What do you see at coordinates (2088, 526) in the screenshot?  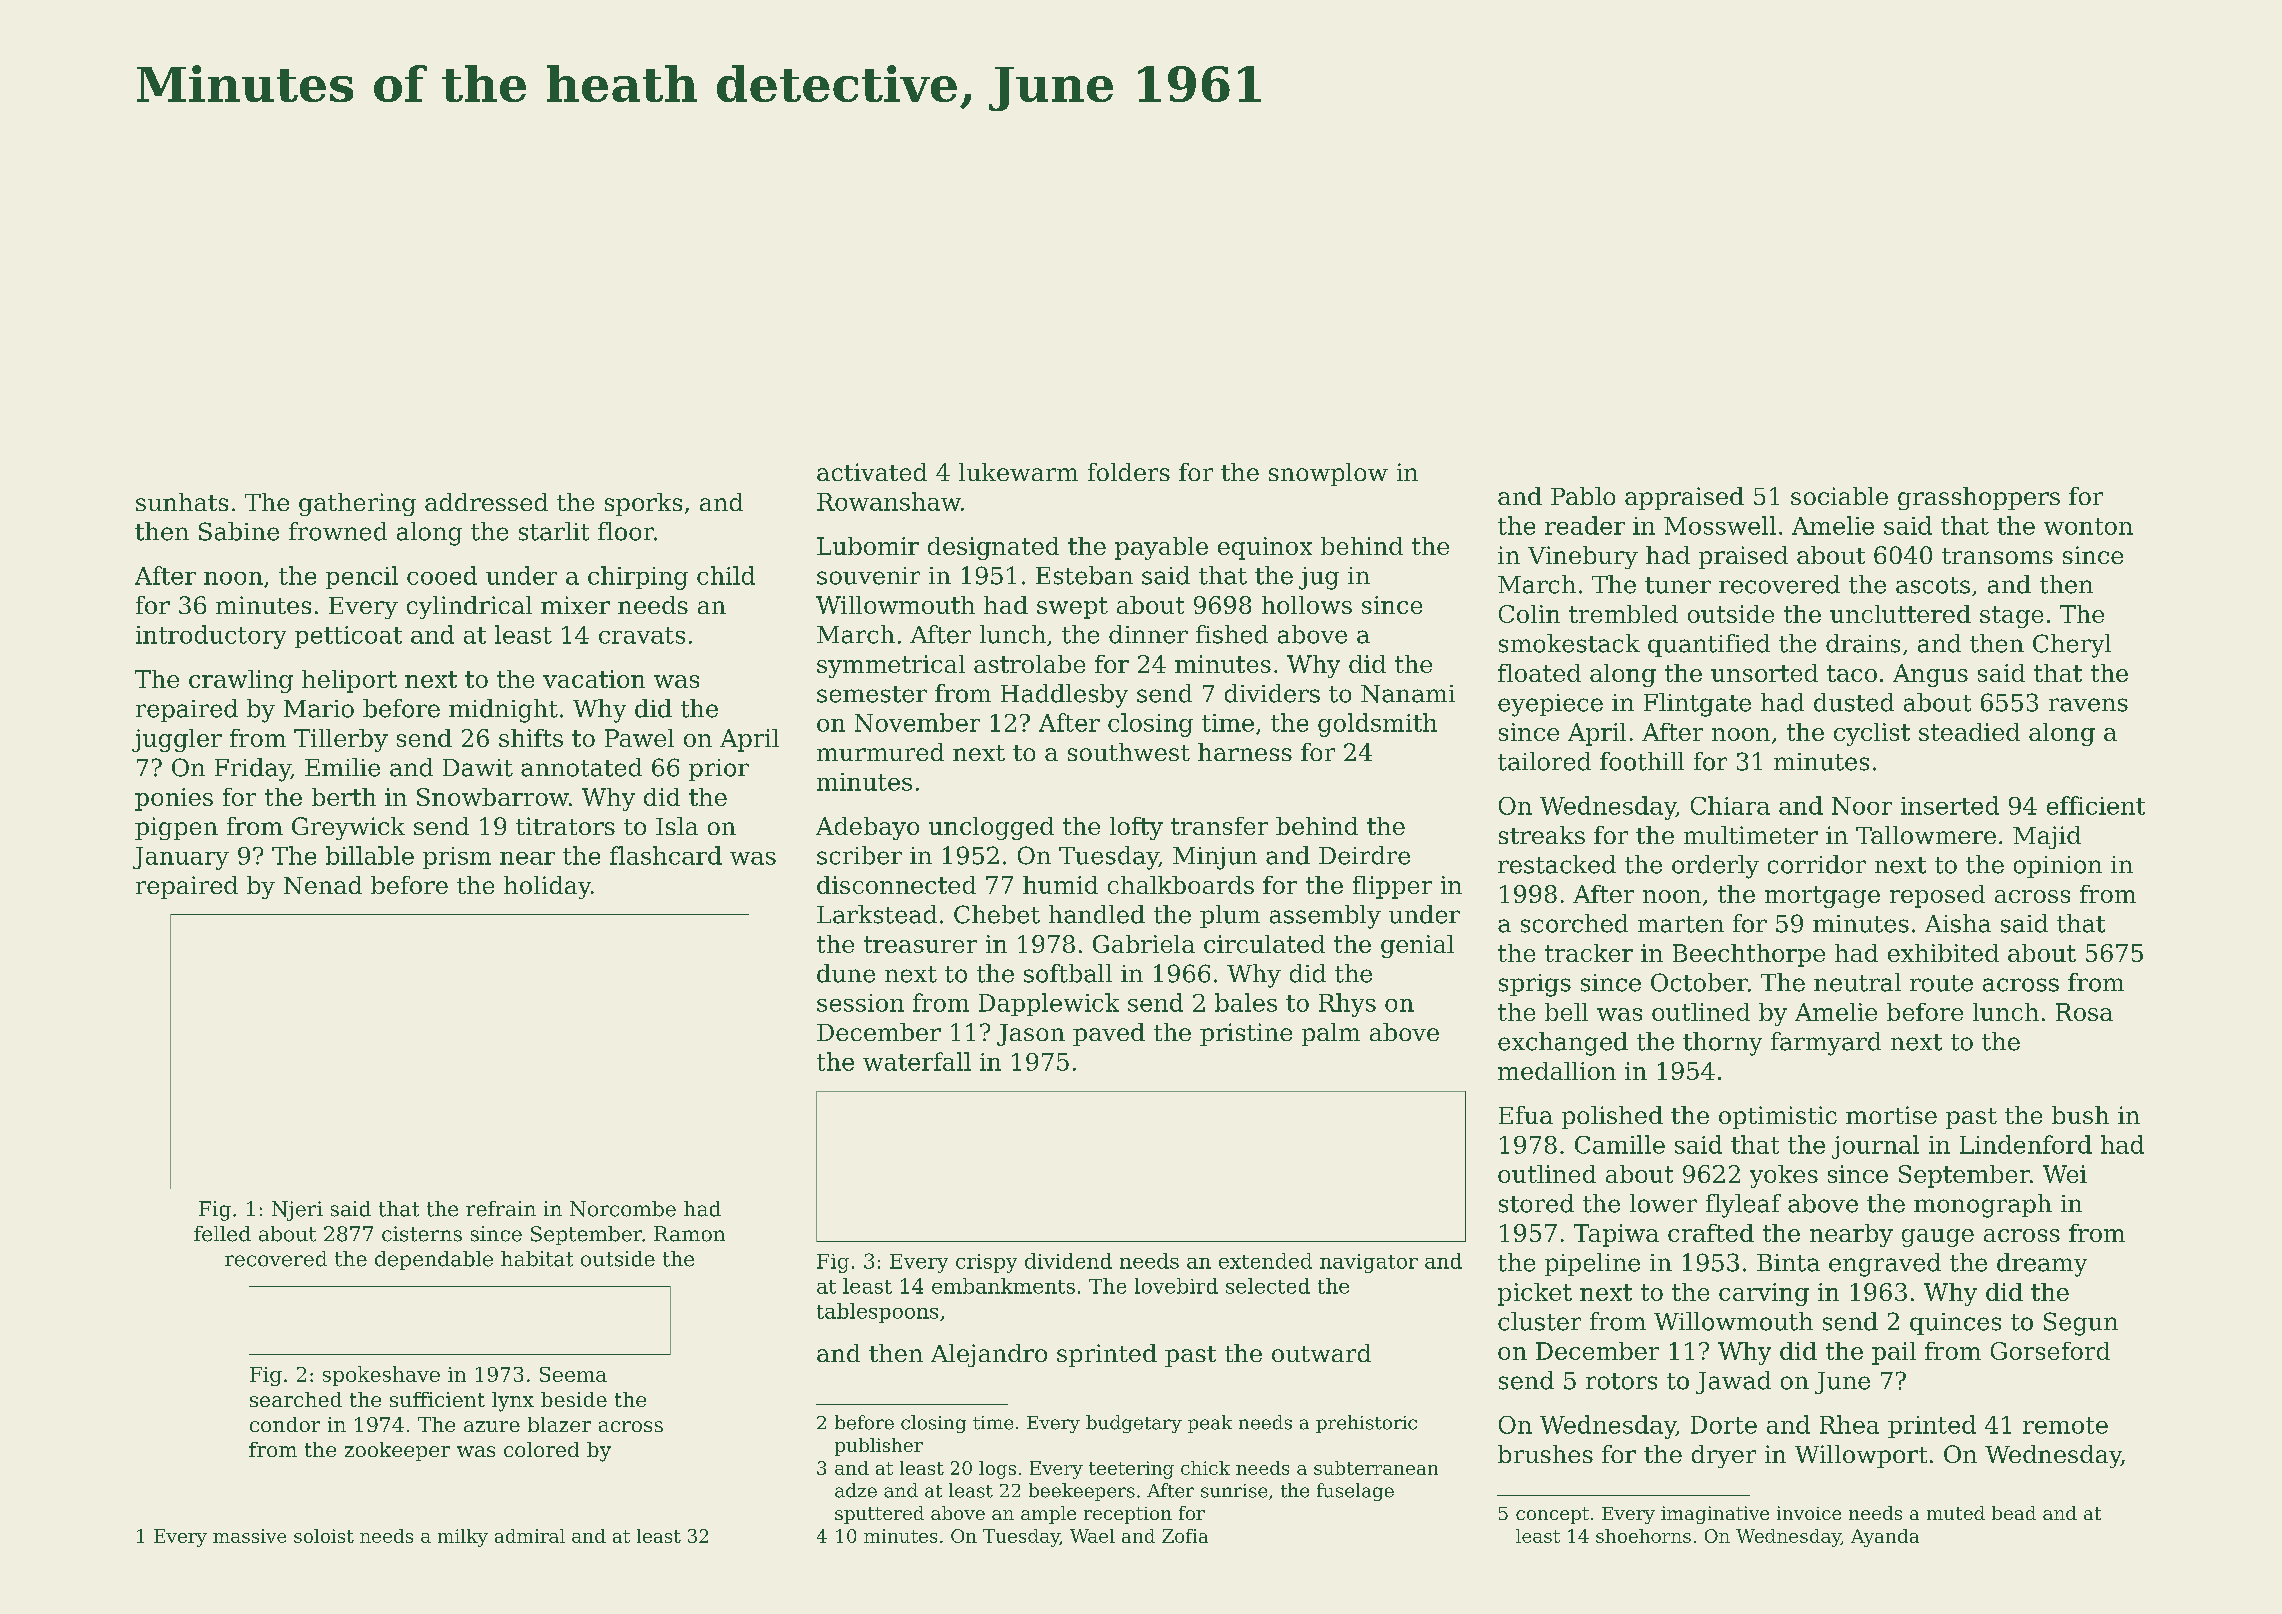 I see `wonton` at bounding box center [2088, 526].
